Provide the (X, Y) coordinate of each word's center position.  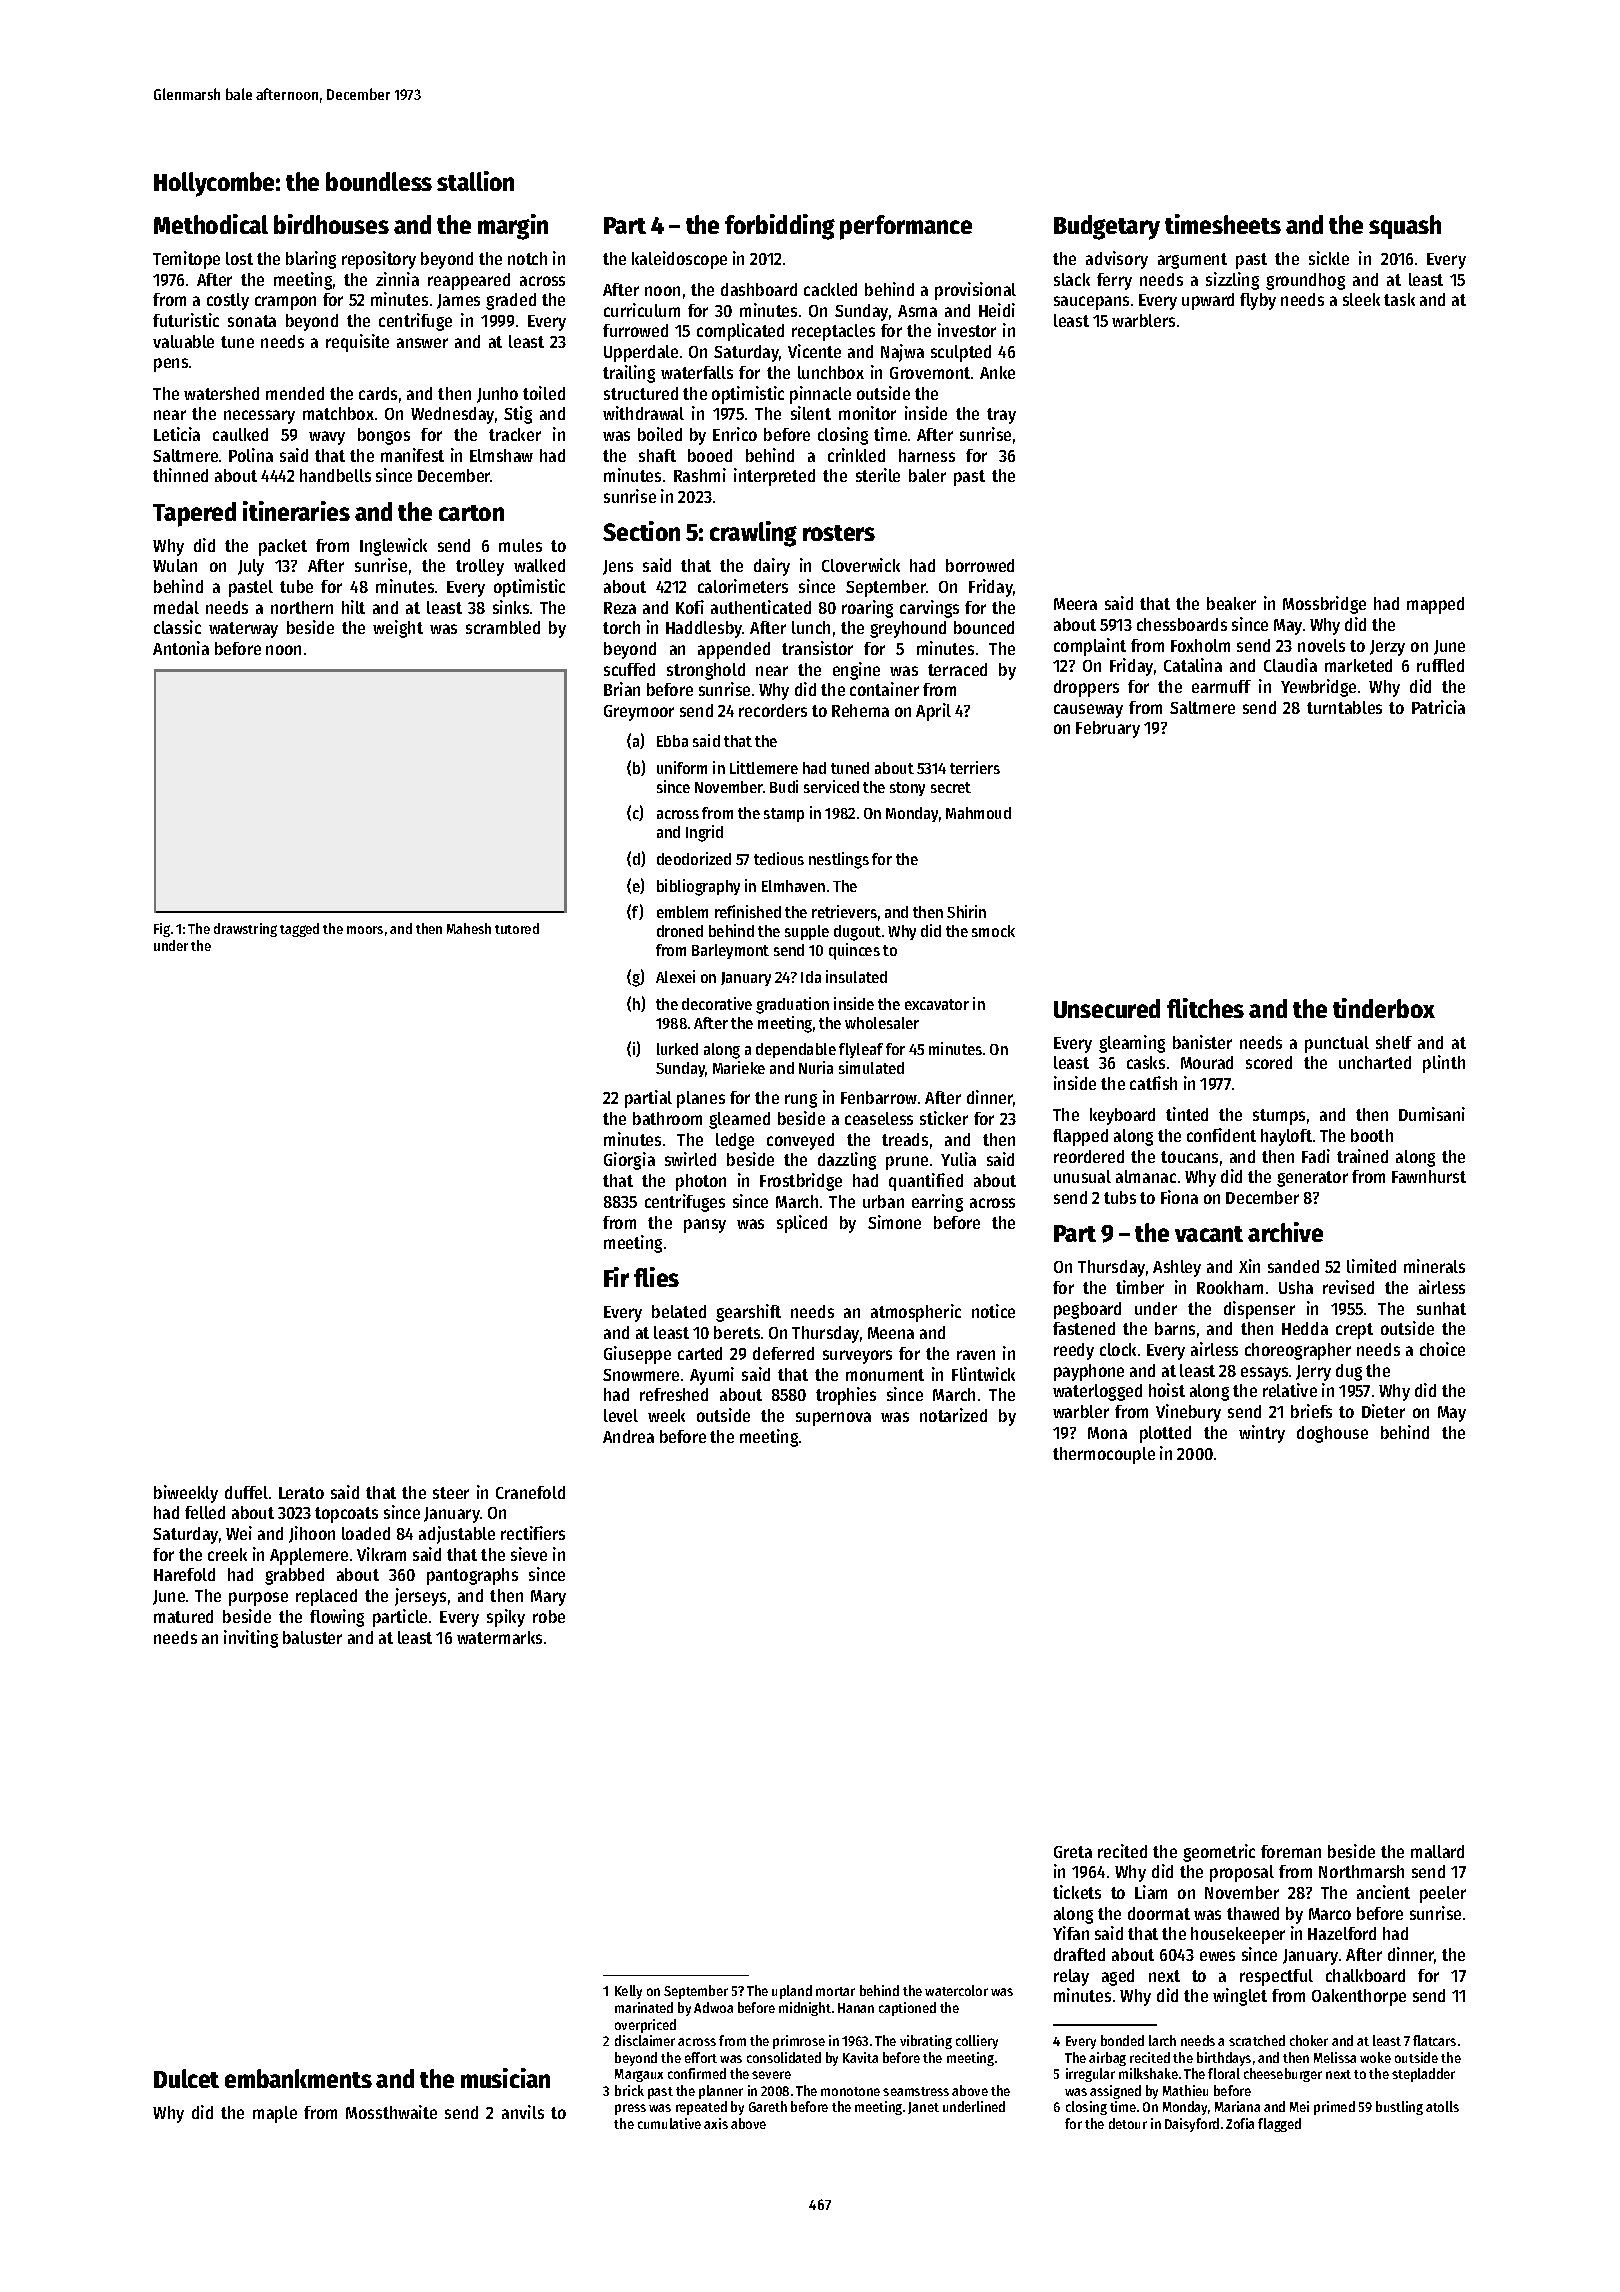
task (1399, 299)
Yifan (1071, 1933)
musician (505, 2078)
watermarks (499, 1637)
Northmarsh (1361, 1871)
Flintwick (983, 1374)
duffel (246, 1492)
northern (302, 607)
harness (927, 455)
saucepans (1091, 303)
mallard (1437, 1851)
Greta (1073, 1852)
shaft (657, 455)
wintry (1262, 1434)
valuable (183, 341)
